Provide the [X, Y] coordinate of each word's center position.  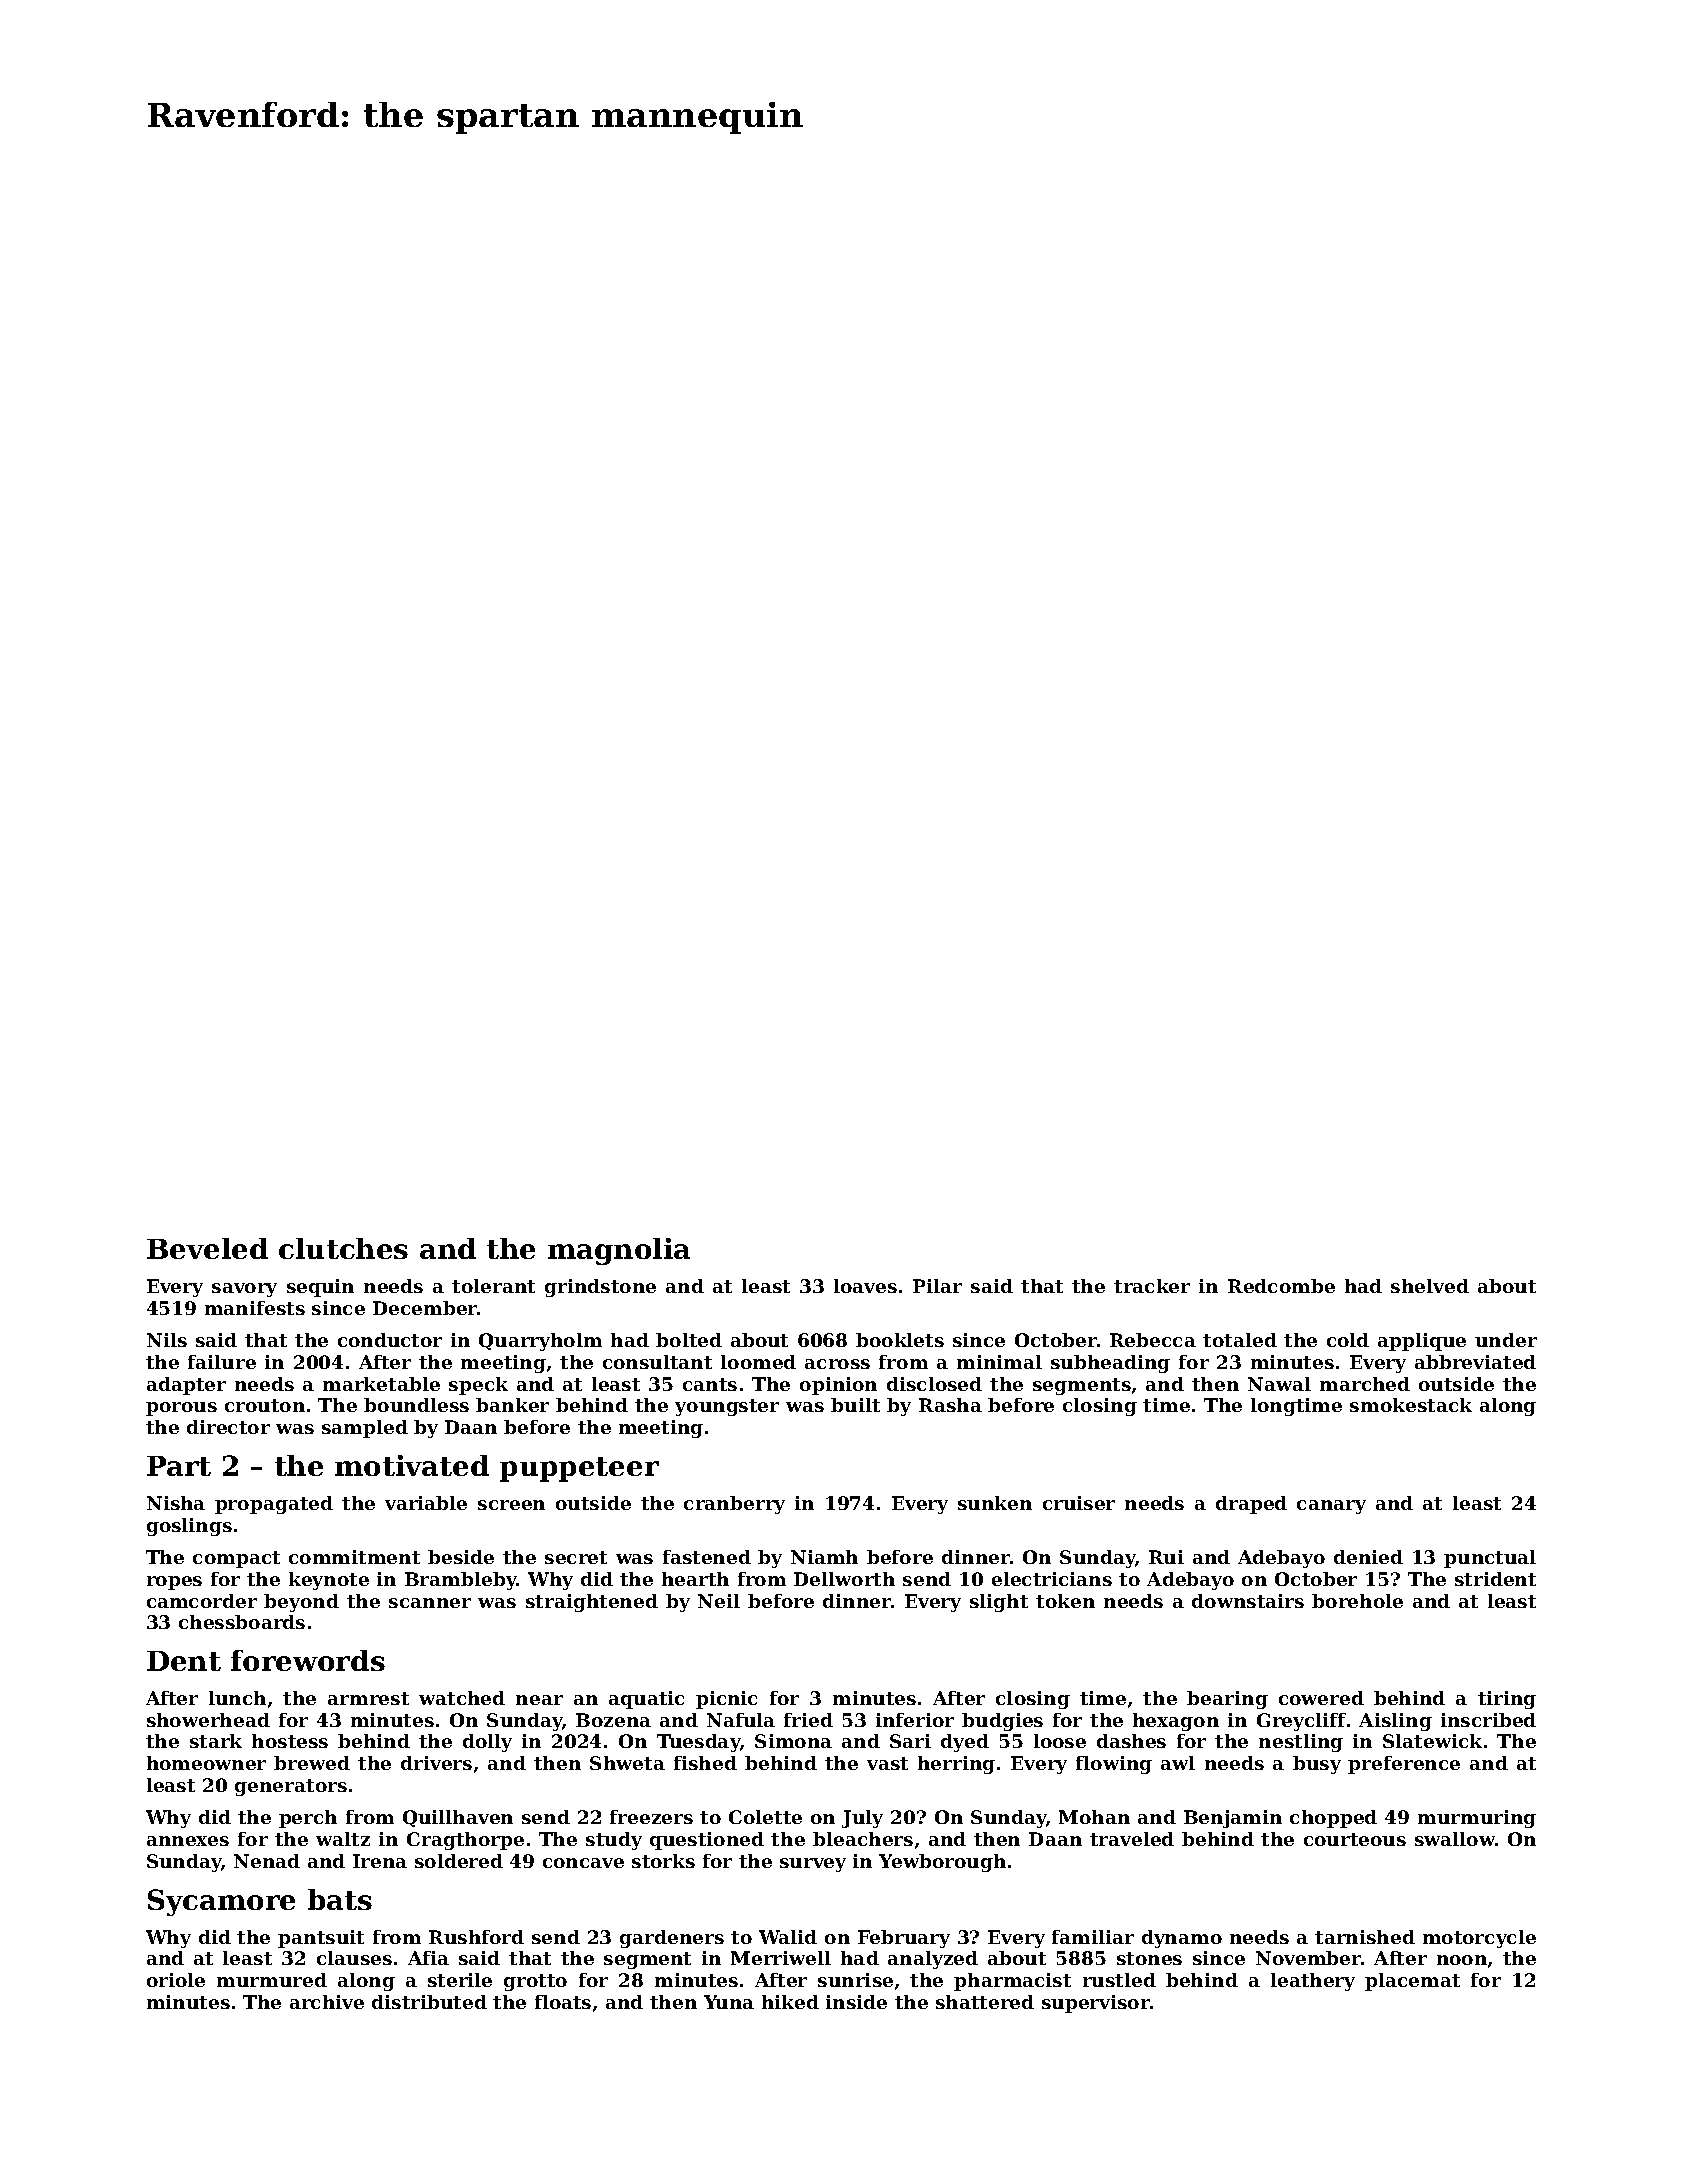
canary [1331, 1507]
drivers [436, 1763]
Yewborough [942, 1863]
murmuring [1477, 1819]
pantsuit [321, 1939]
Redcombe [1281, 1286]
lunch [237, 1698]
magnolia [619, 1251]
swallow [1455, 1839]
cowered [1321, 1698]
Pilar [937, 1286]
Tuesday [698, 1743]
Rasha [950, 1405]
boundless [416, 1405]
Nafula [741, 1720]
